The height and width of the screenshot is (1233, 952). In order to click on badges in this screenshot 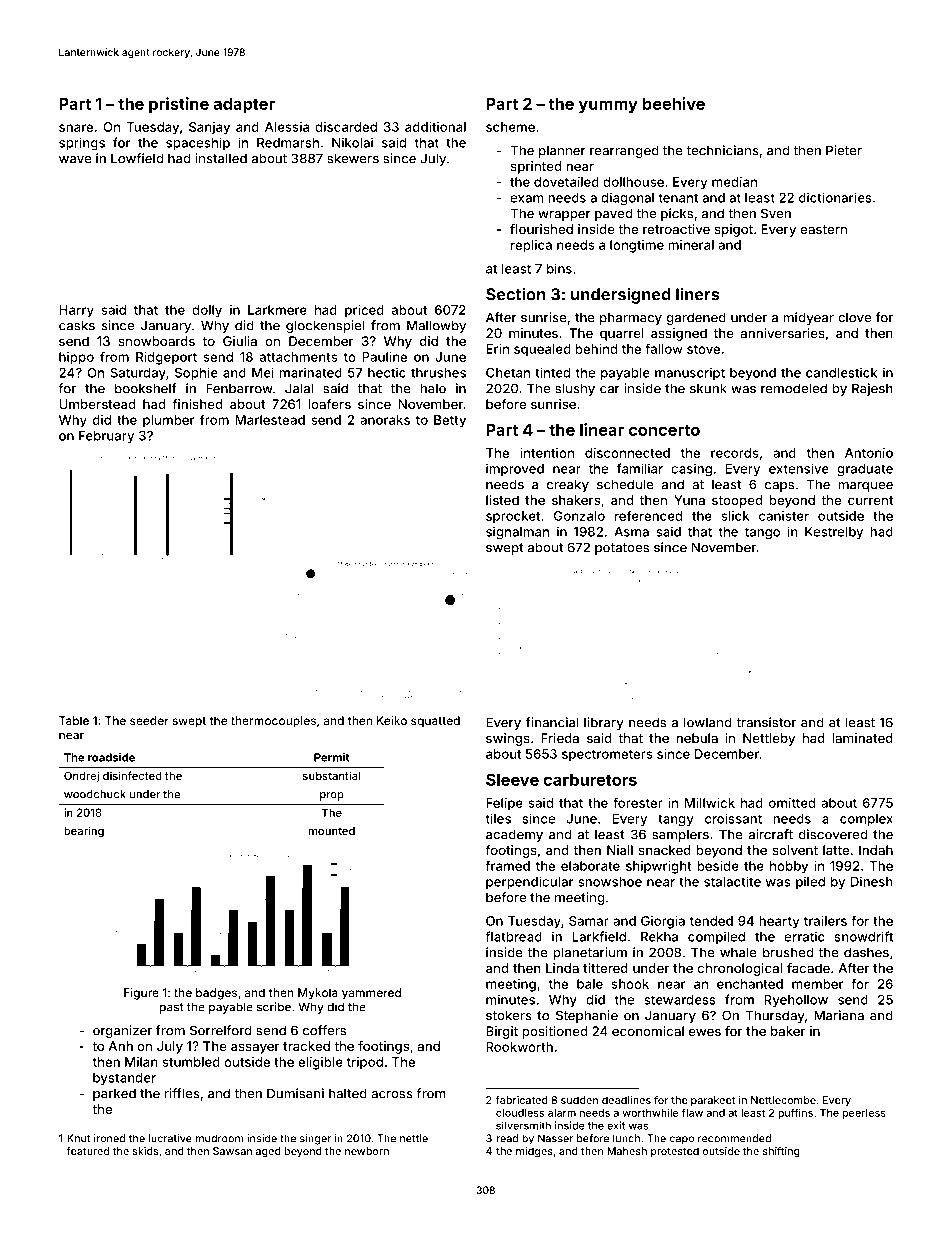, I will do `click(216, 994)`.
